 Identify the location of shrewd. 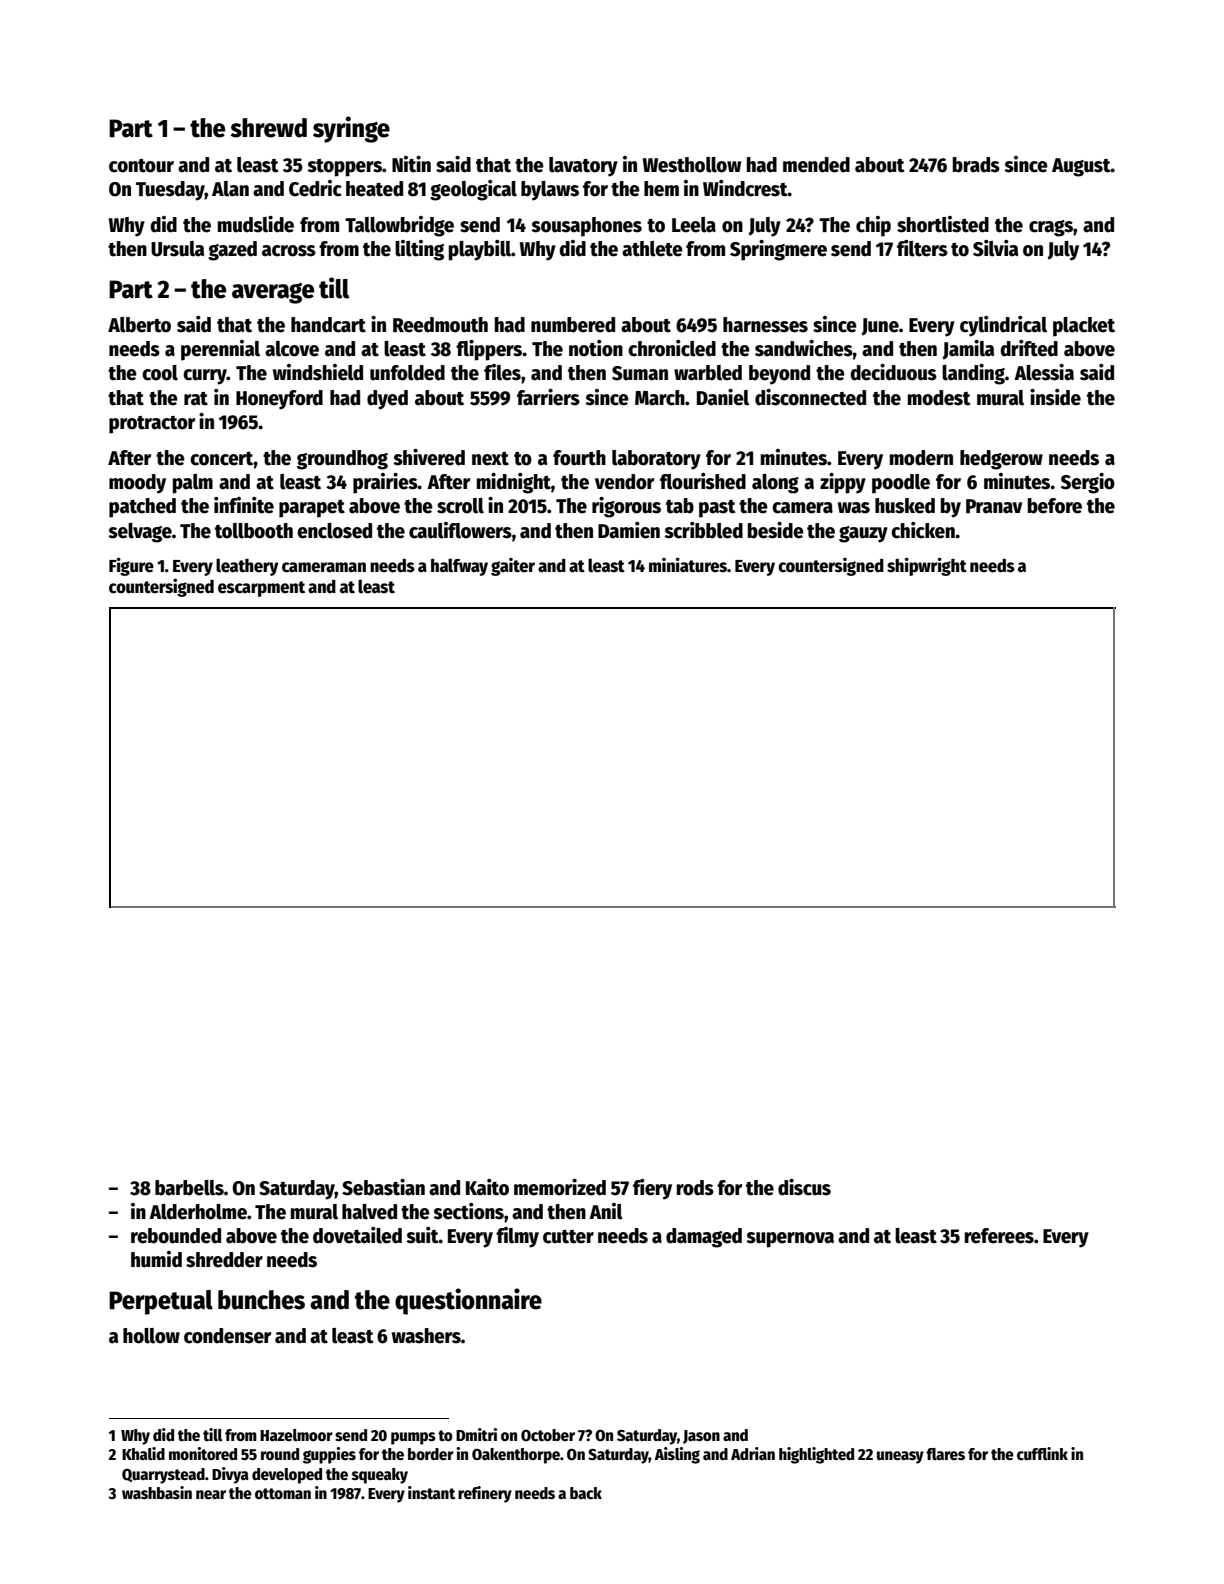
(269, 128).
